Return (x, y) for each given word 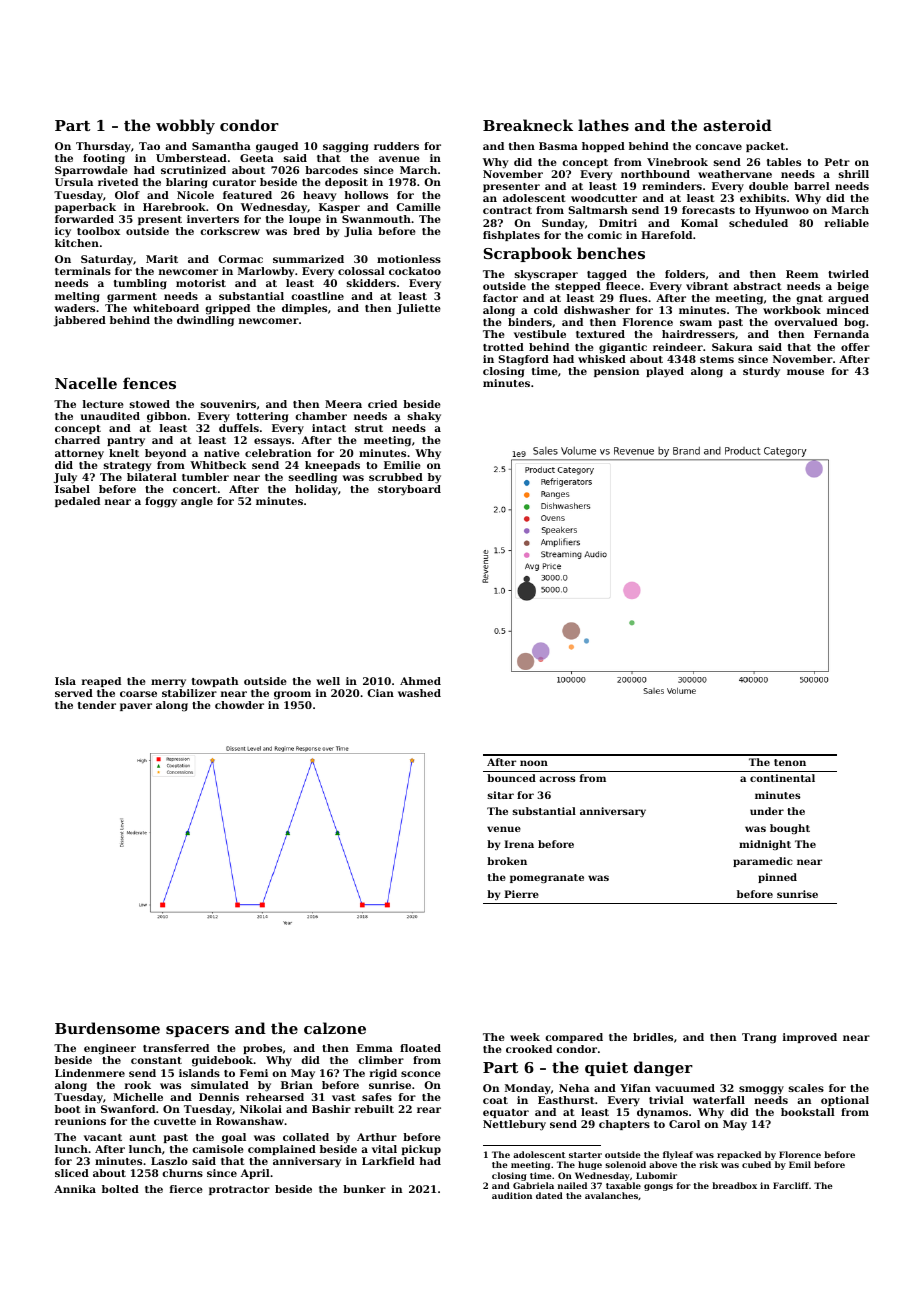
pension (616, 372)
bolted (120, 1189)
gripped (227, 309)
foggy (161, 502)
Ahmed (420, 681)
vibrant (707, 286)
